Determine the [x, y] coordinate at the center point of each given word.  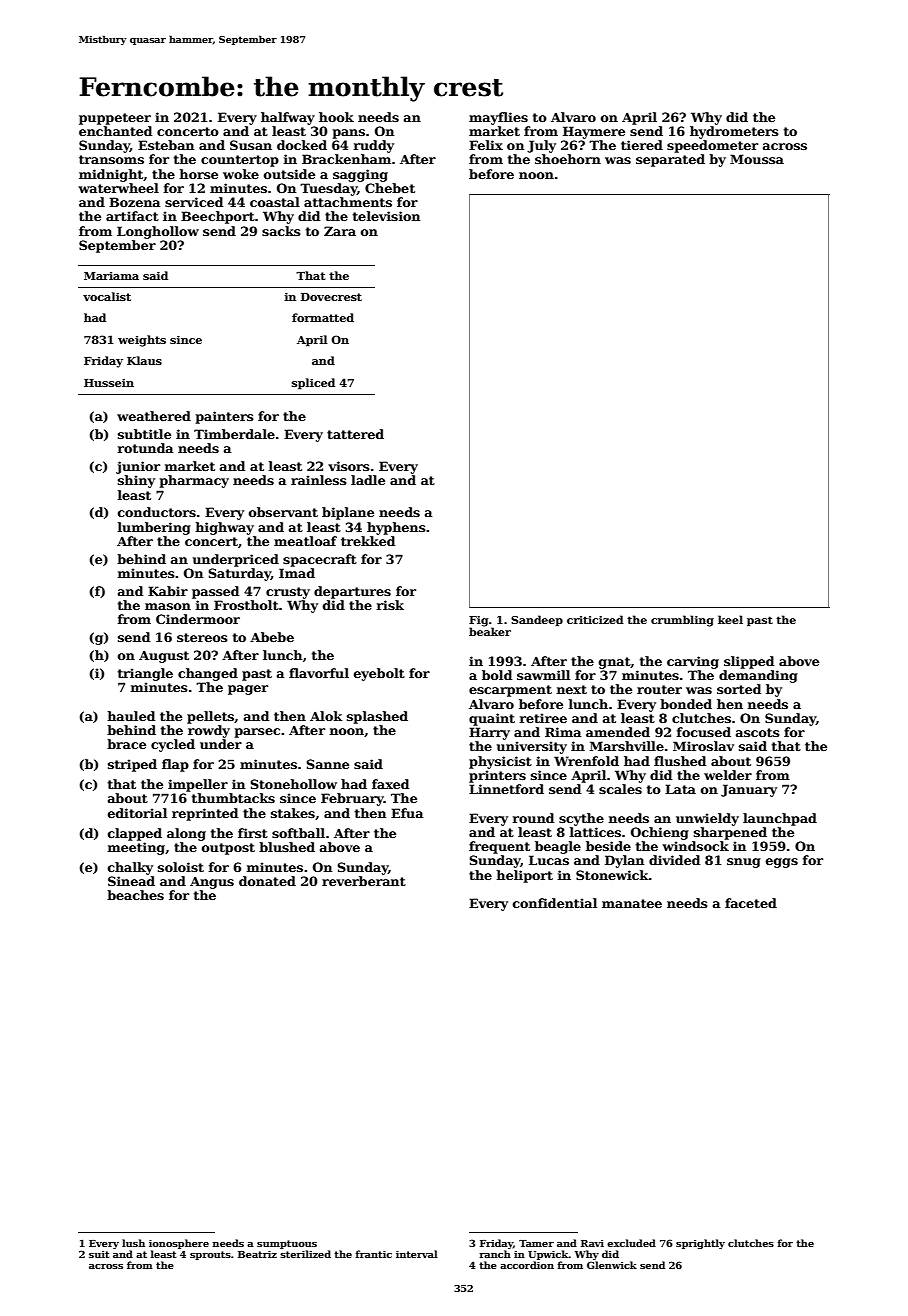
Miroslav [703, 746]
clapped [135, 834]
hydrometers [734, 132]
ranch [495, 1254]
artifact [132, 216]
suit [99, 1254]
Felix [486, 145]
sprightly [700, 1244]
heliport [525, 876]
